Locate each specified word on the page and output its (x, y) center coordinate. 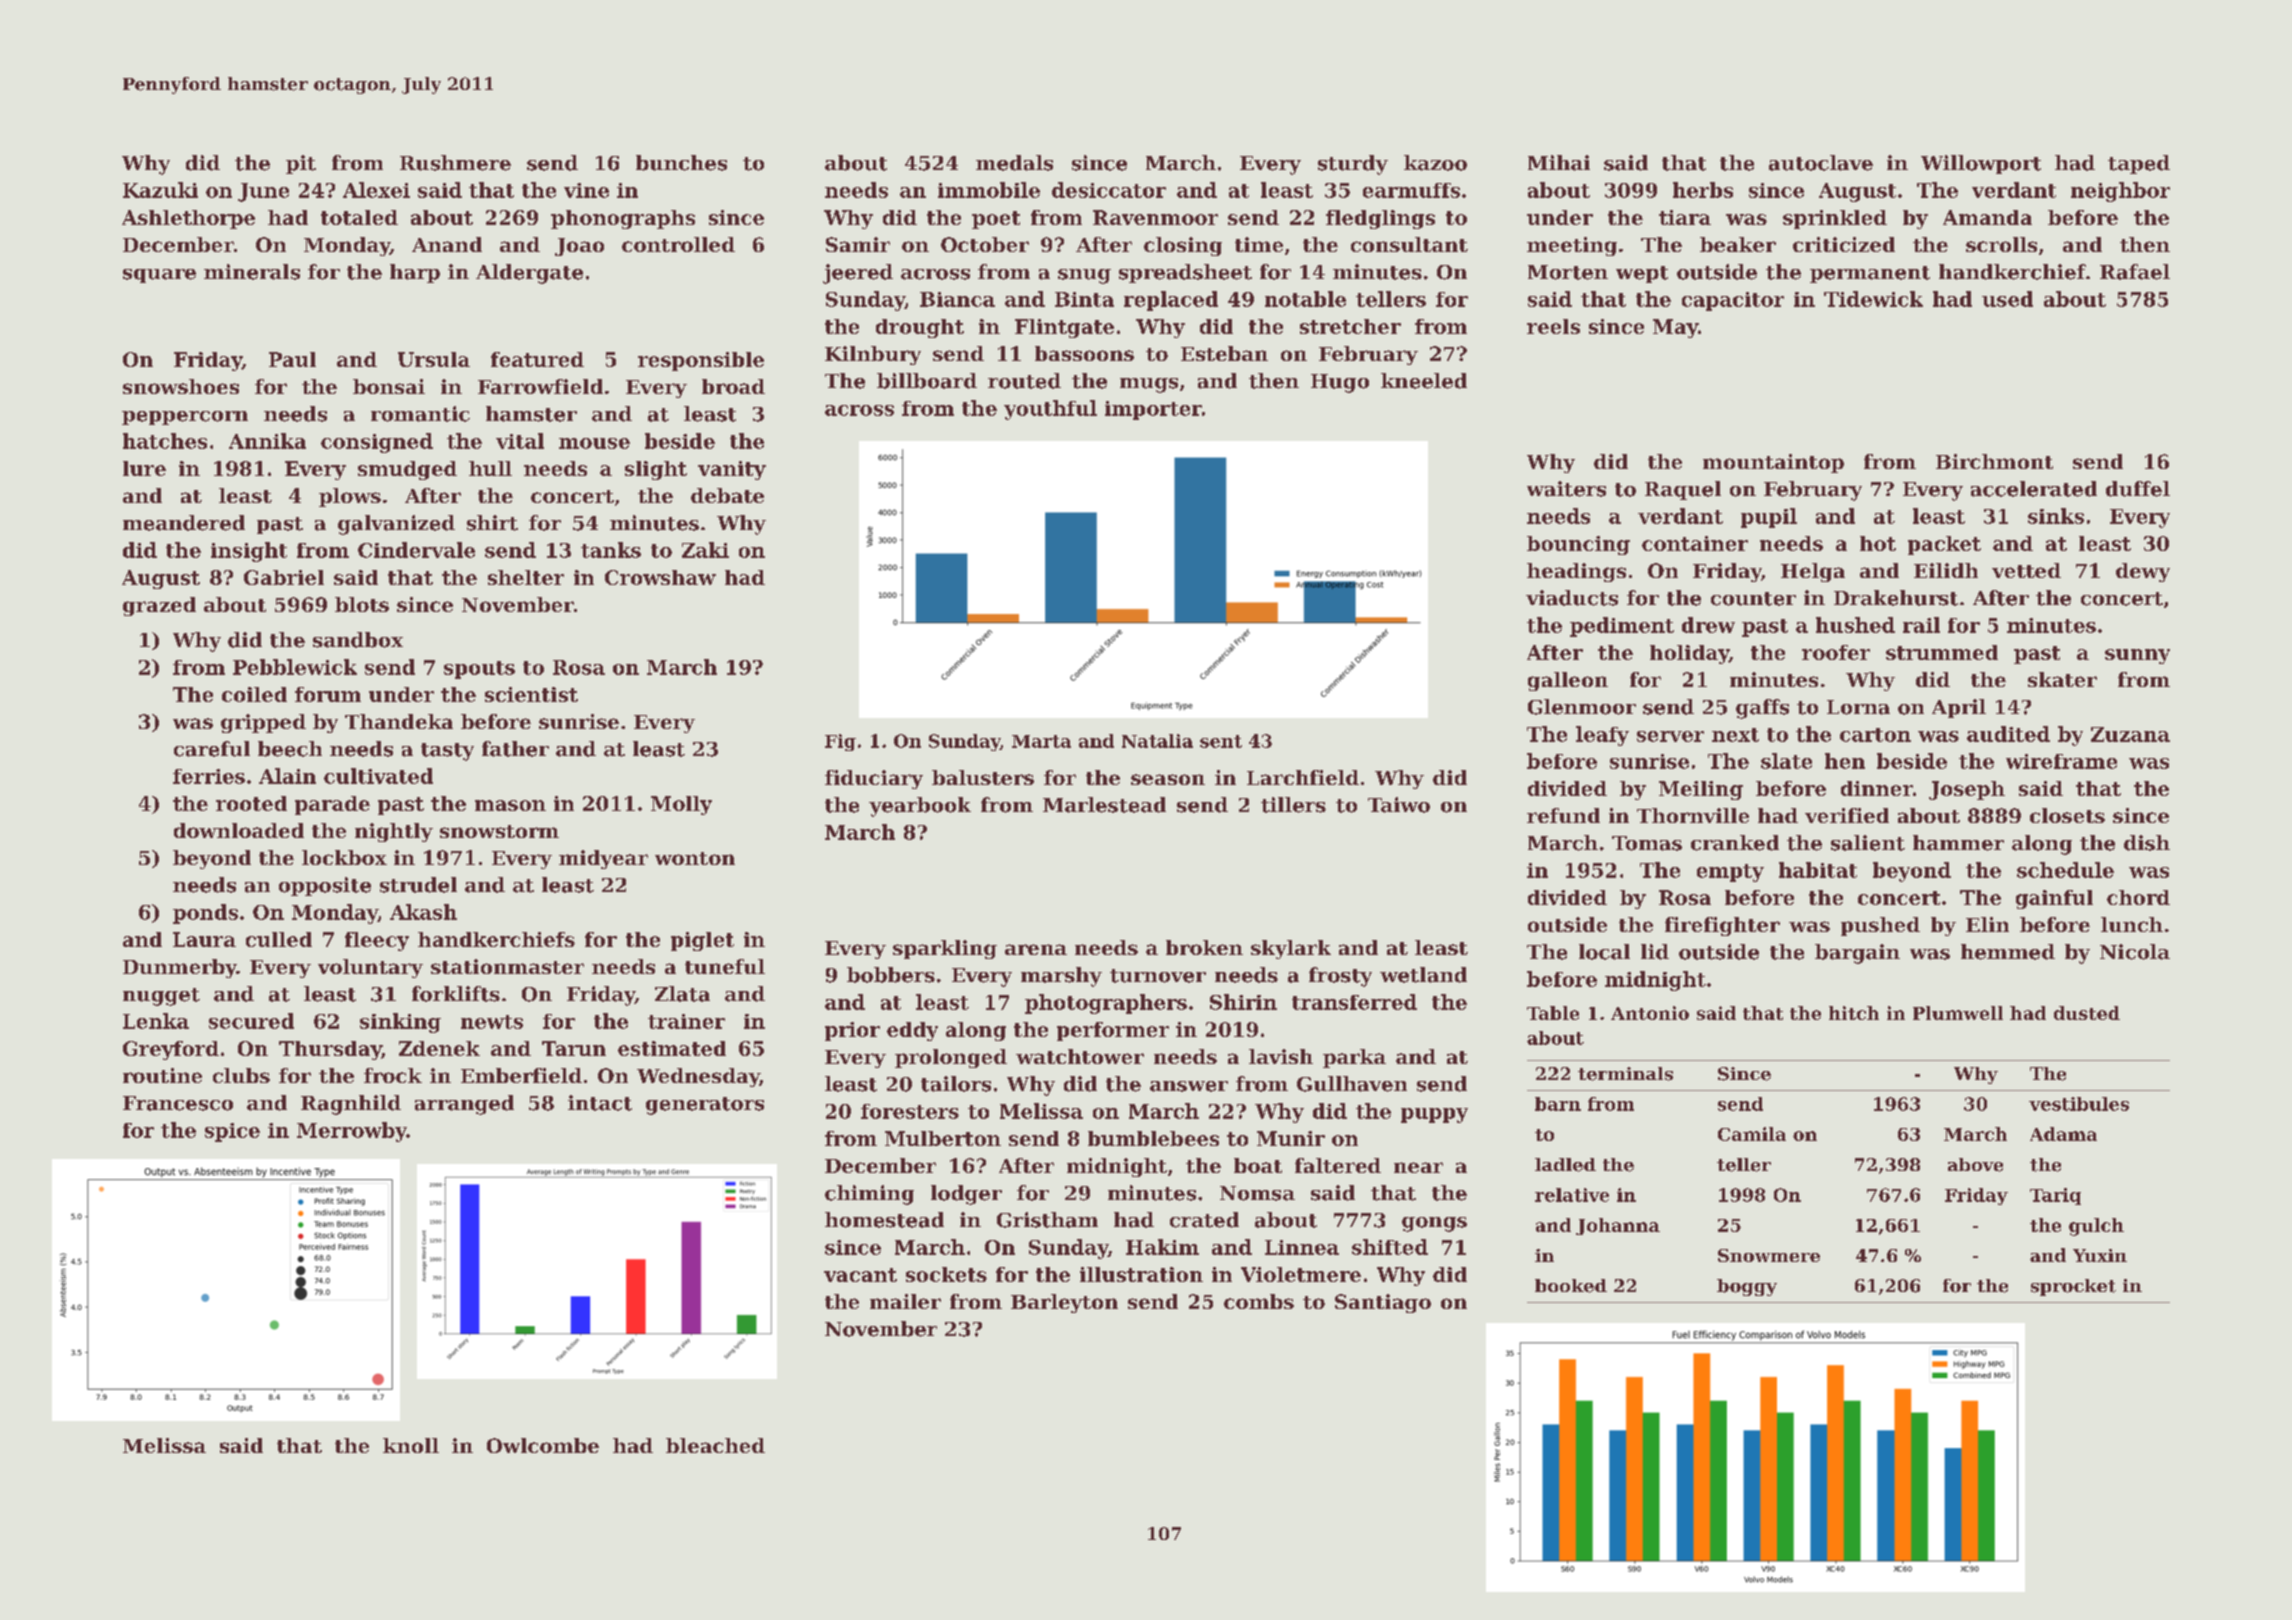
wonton (695, 858)
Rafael (2135, 272)
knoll (411, 1445)
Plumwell (1958, 1013)
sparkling (945, 949)
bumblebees (1153, 1138)
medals (1014, 163)
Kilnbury (873, 355)
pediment (1622, 627)
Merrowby (352, 1132)
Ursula (434, 359)
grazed (159, 606)
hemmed (2008, 952)
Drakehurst (1896, 598)
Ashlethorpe (188, 219)
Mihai (1559, 163)
